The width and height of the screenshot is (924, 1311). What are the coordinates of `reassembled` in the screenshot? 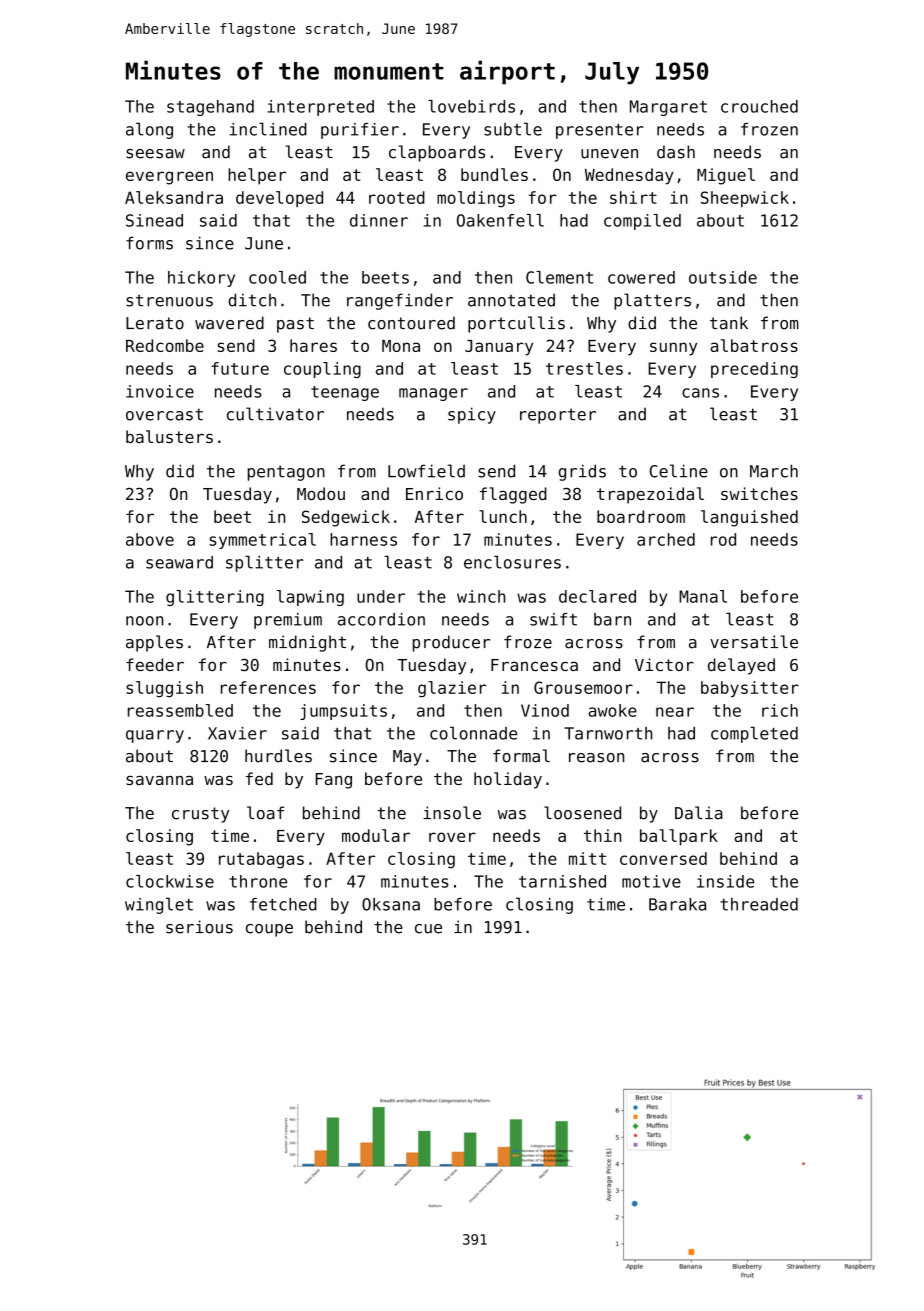 It's located at (180, 710).
